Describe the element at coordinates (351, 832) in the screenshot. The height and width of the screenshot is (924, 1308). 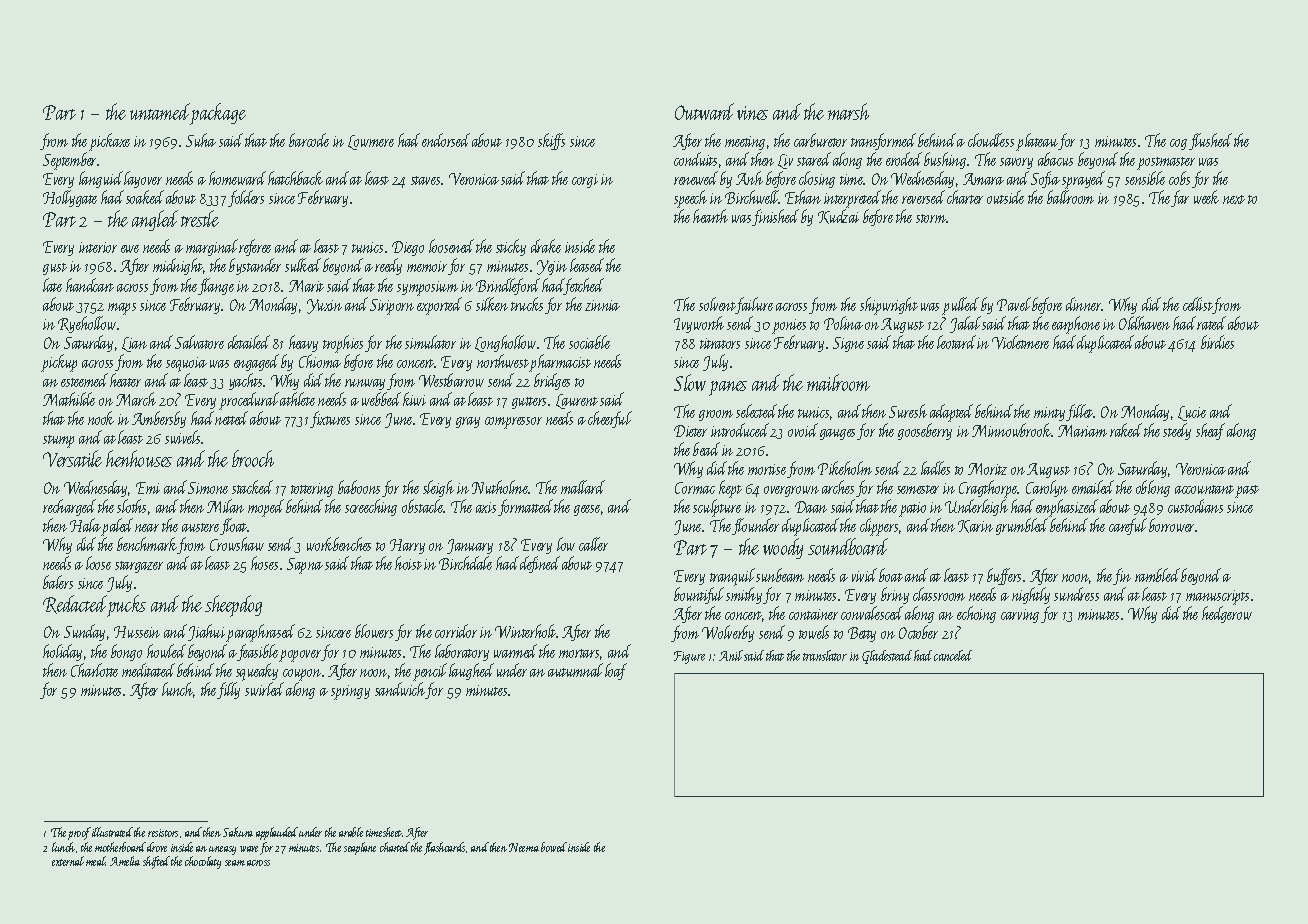
I see `arable` at that location.
